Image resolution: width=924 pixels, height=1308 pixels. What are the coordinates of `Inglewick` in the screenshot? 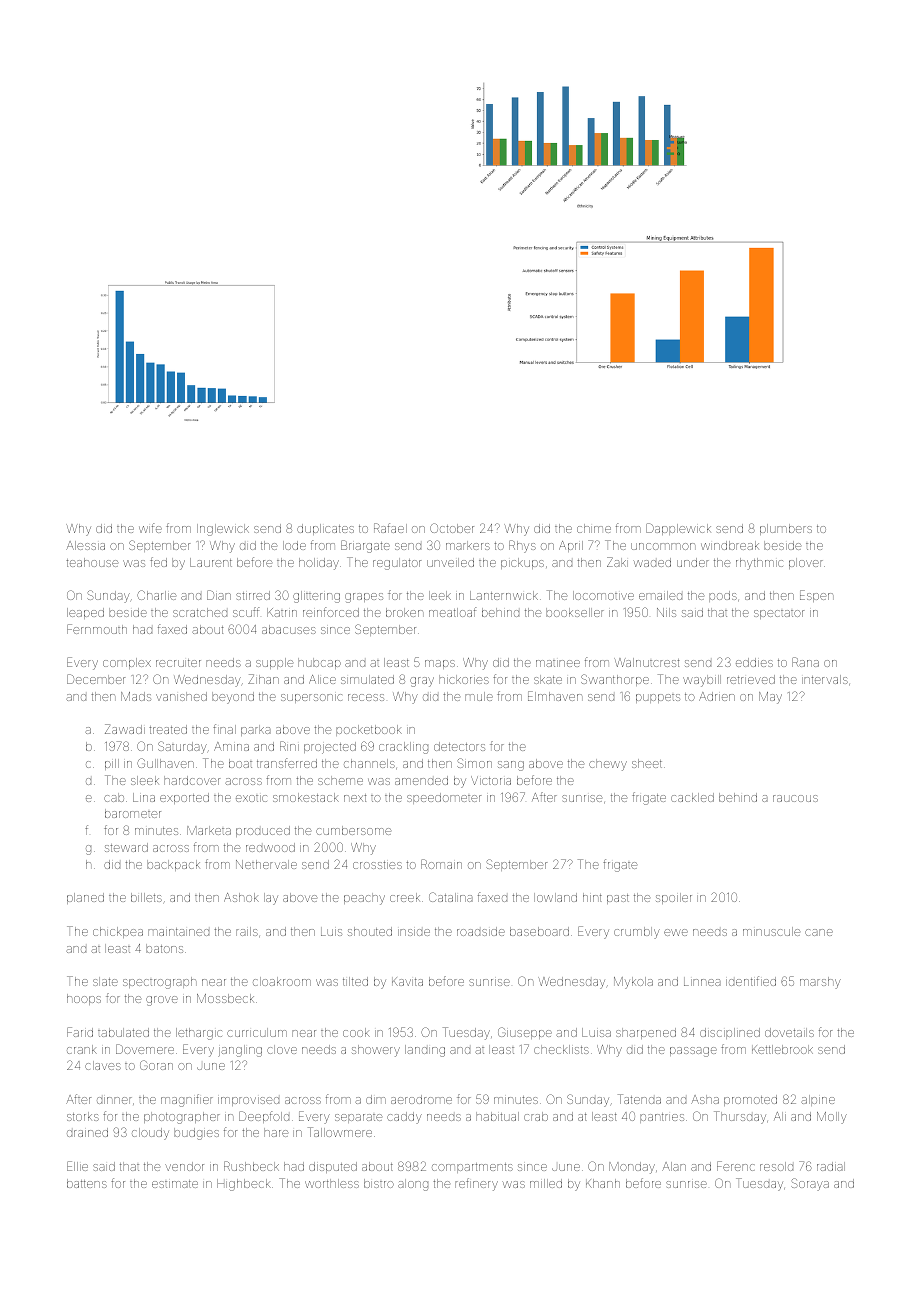 It's located at (223, 530).
